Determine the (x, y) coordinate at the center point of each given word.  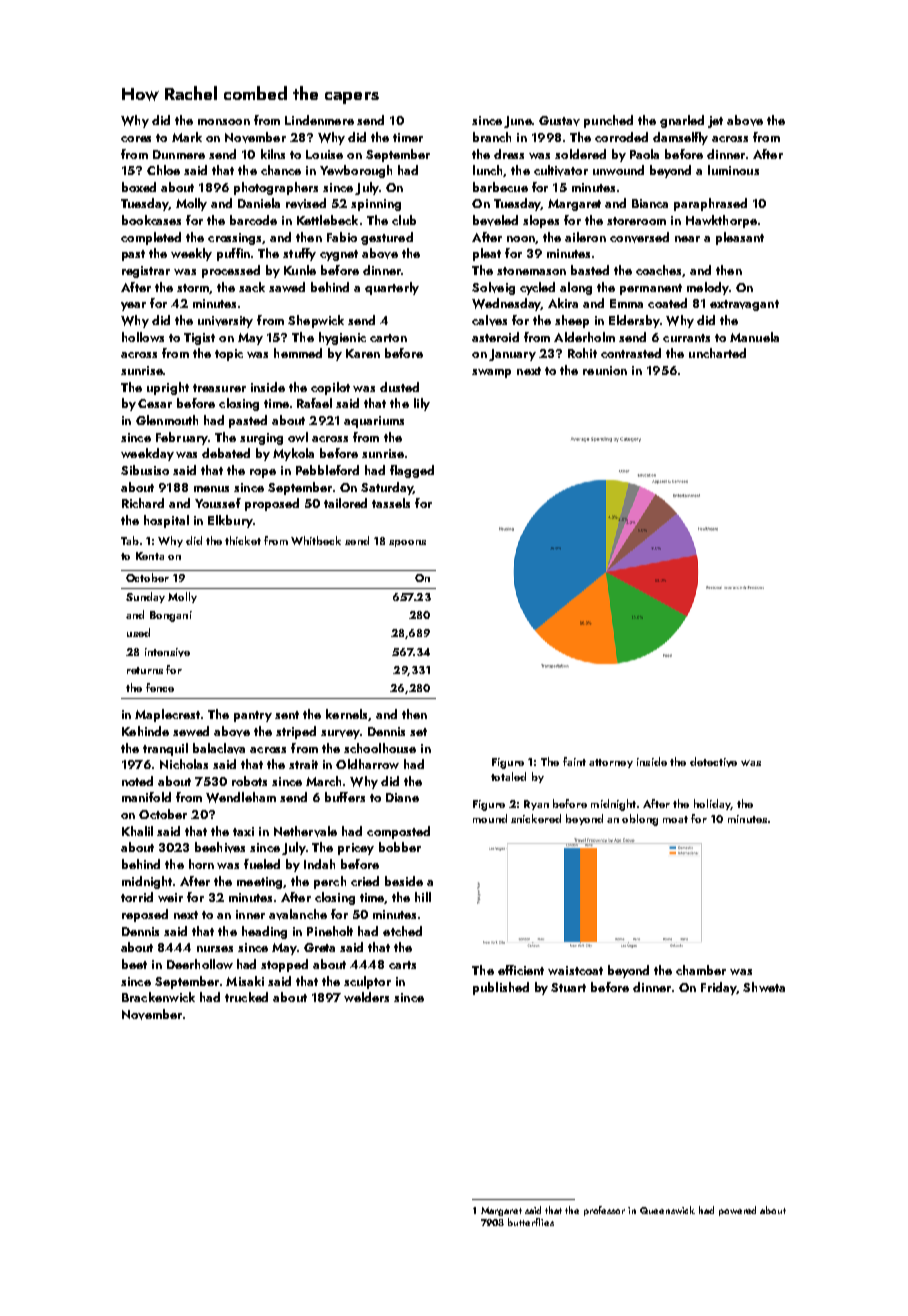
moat (675, 819)
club (404, 220)
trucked (246, 997)
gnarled (682, 121)
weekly (191, 254)
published (501, 988)
